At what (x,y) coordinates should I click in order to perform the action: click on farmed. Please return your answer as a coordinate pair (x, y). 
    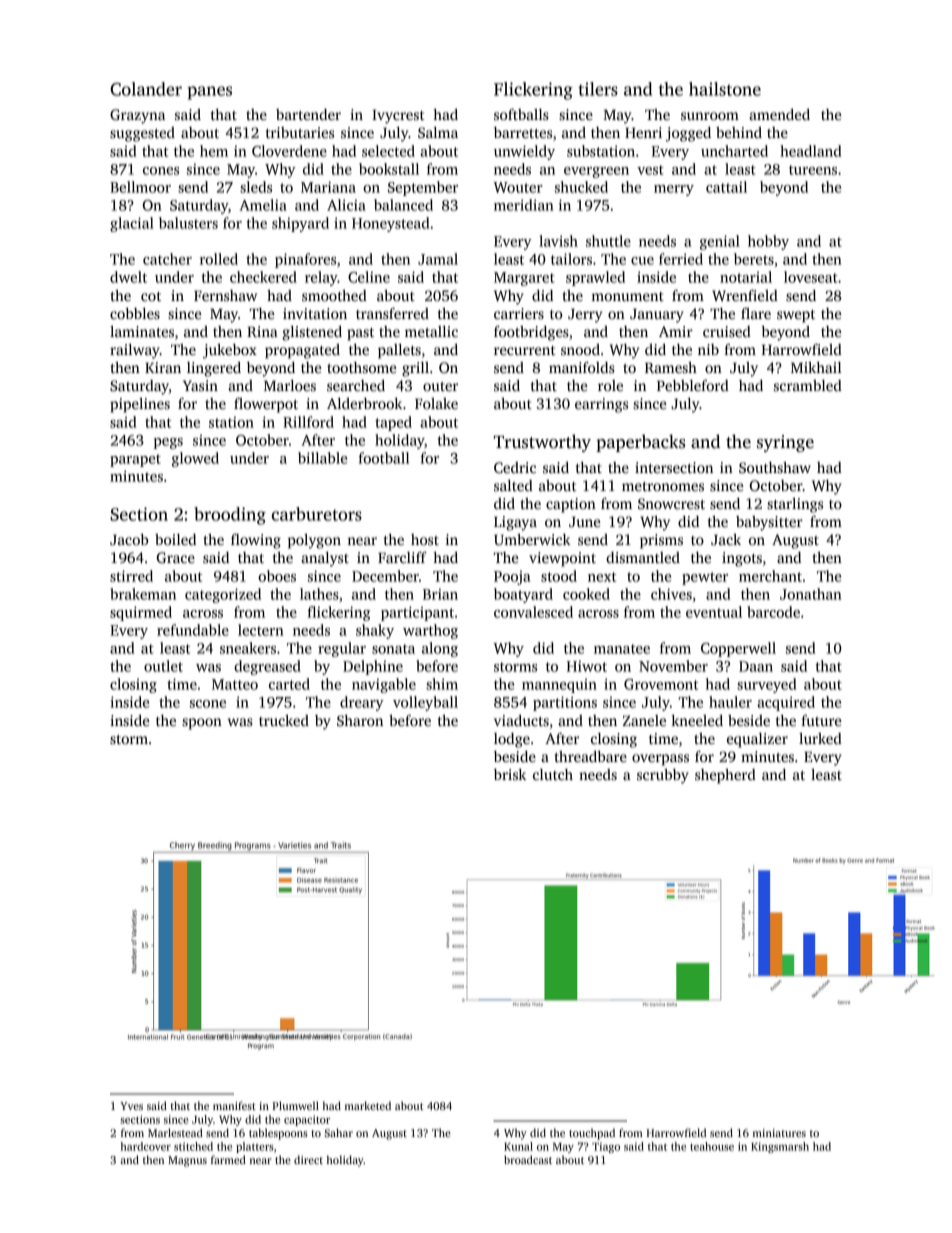
    Looking at the image, I should click on (228, 1159).
